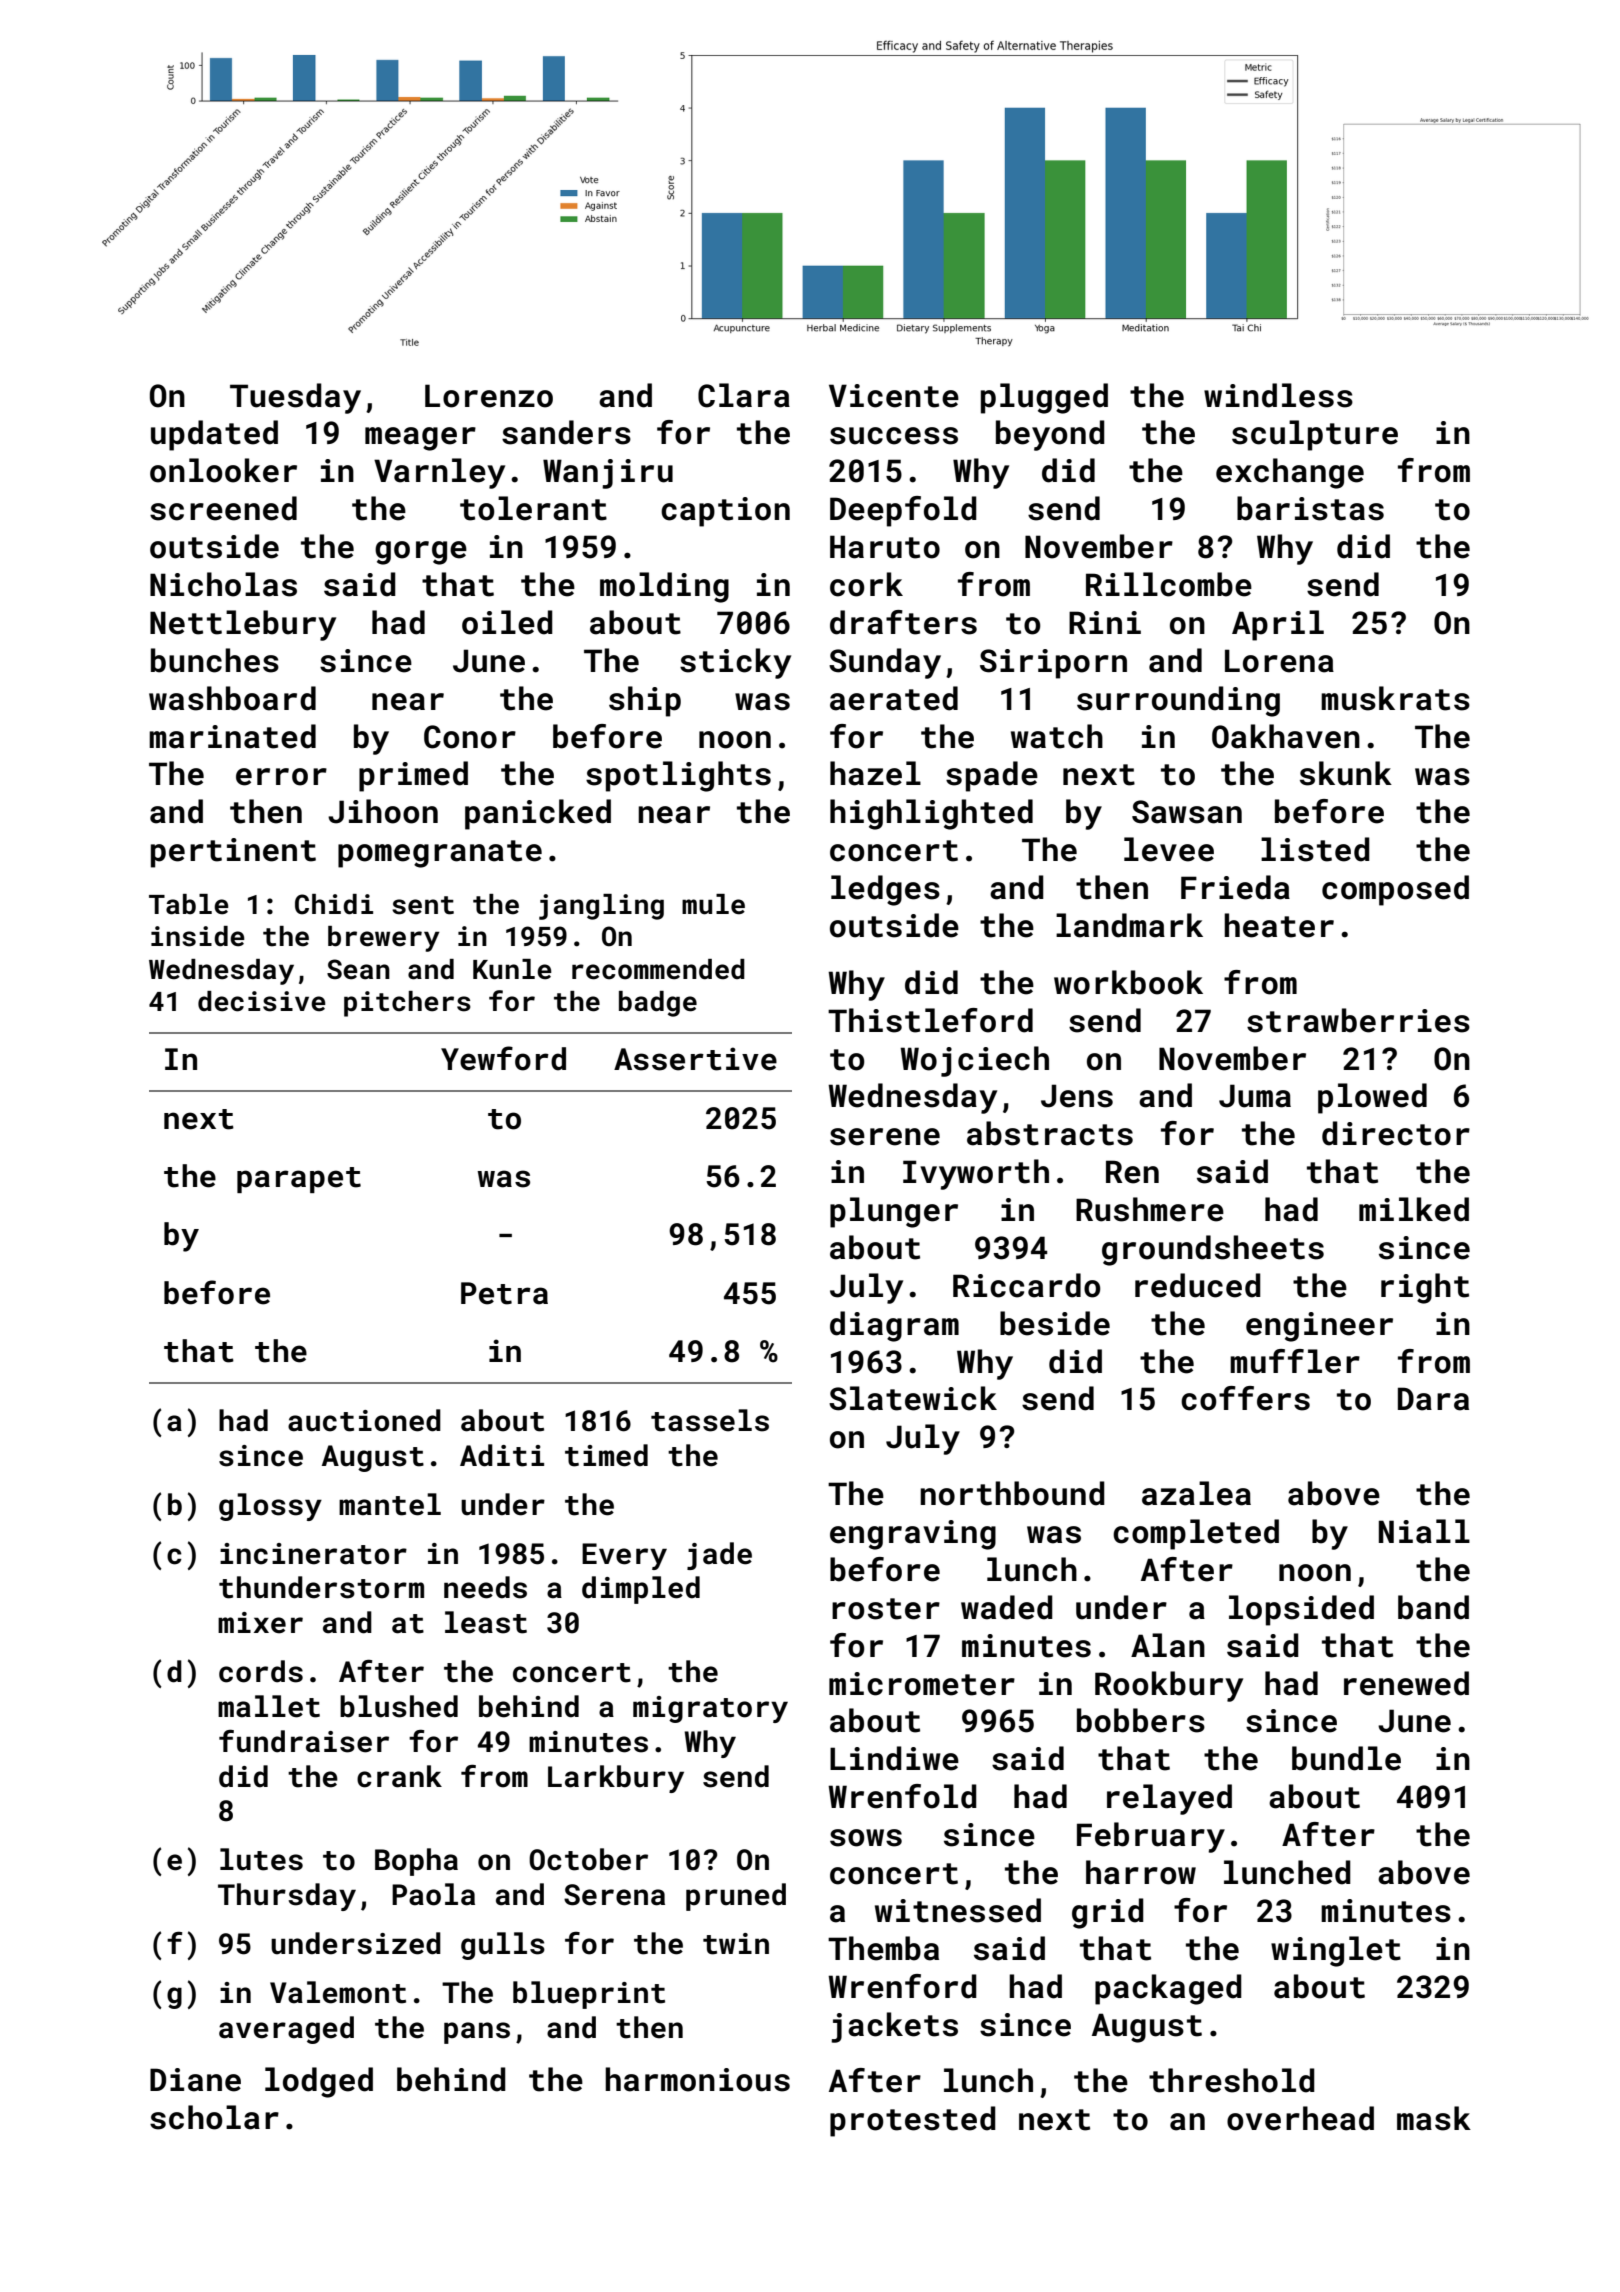  What do you see at coordinates (1213, 1250) in the image?
I see `groundsheets` at bounding box center [1213, 1250].
